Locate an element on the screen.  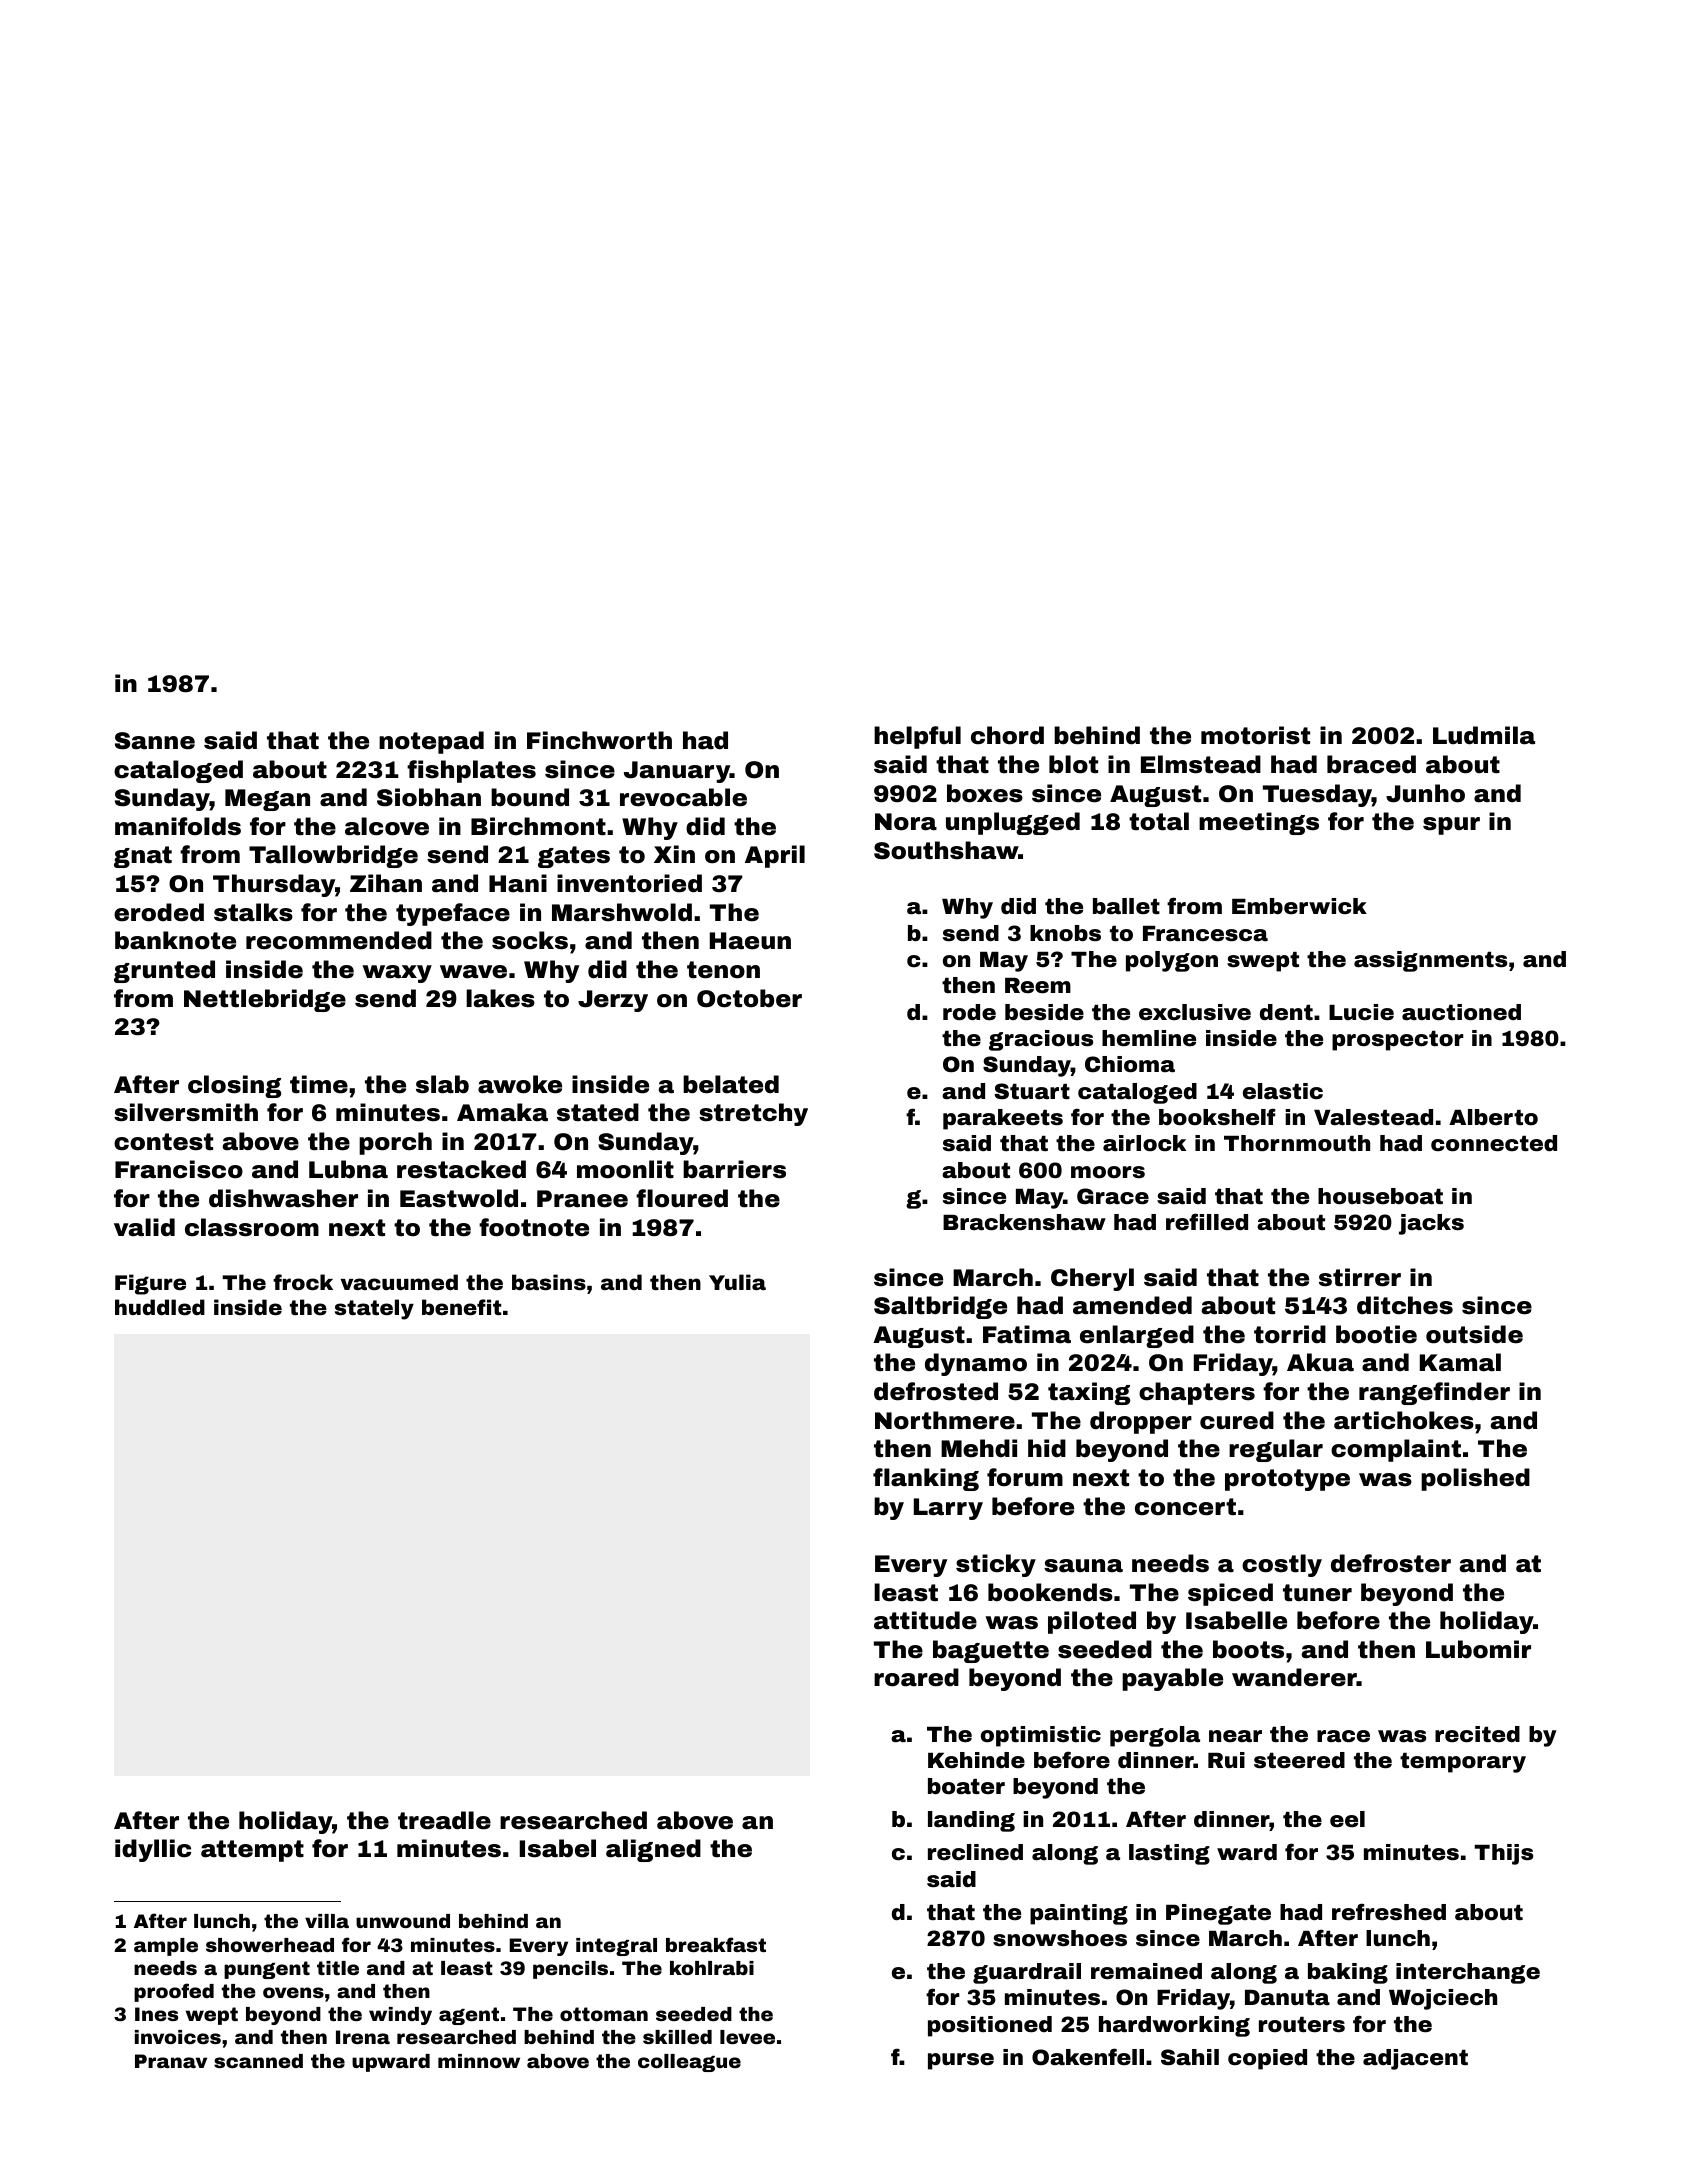
houseboat is located at coordinates (1380, 1196).
